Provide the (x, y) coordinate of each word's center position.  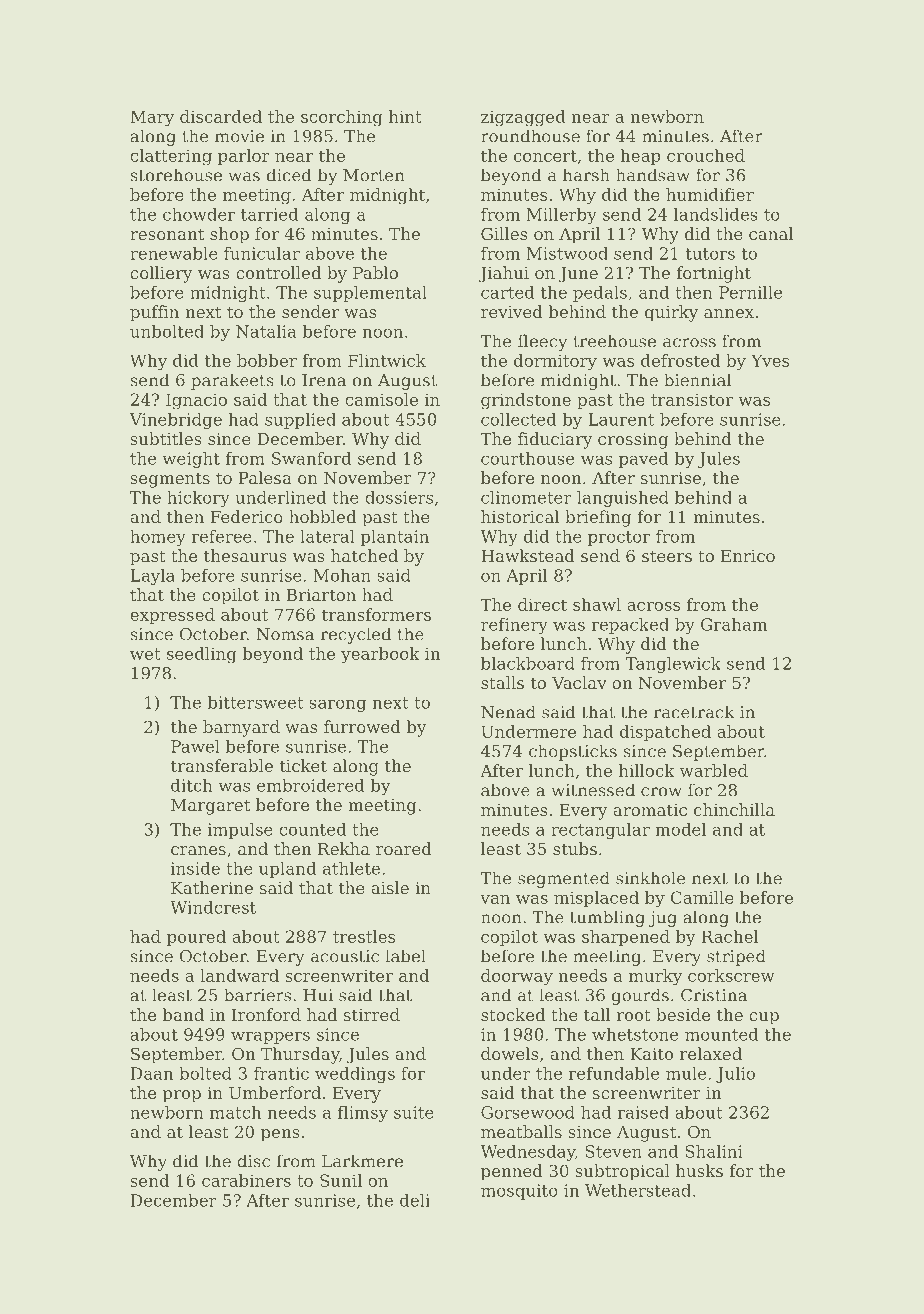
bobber (267, 360)
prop (182, 1096)
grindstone (526, 401)
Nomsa (285, 634)
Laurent (621, 419)
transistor (692, 399)
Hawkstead (528, 555)
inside (195, 868)
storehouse (176, 175)
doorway (517, 977)
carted (507, 292)
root (633, 1015)
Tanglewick (673, 665)
